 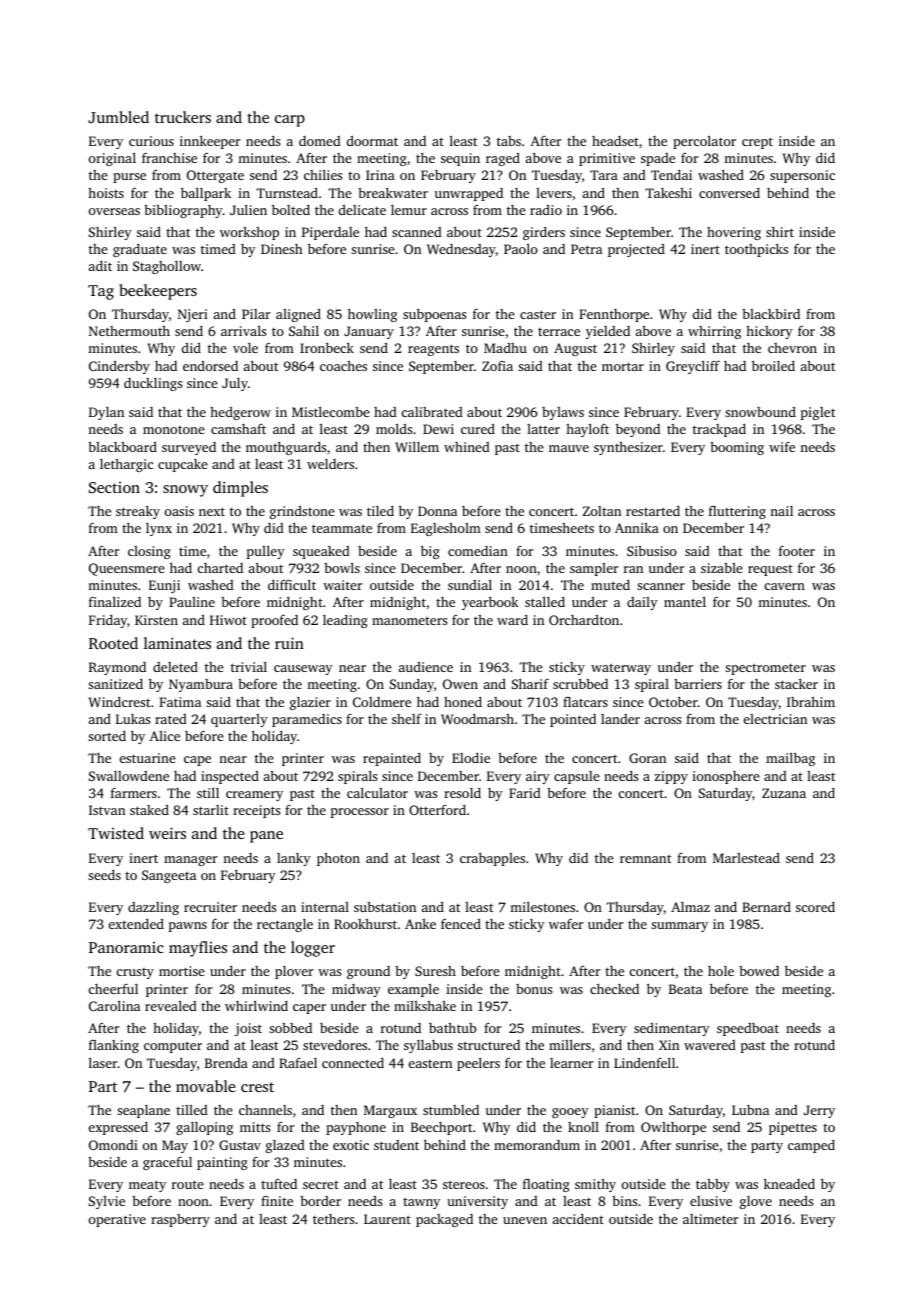 I want to click on lynx, so click(x=159, y=529).
